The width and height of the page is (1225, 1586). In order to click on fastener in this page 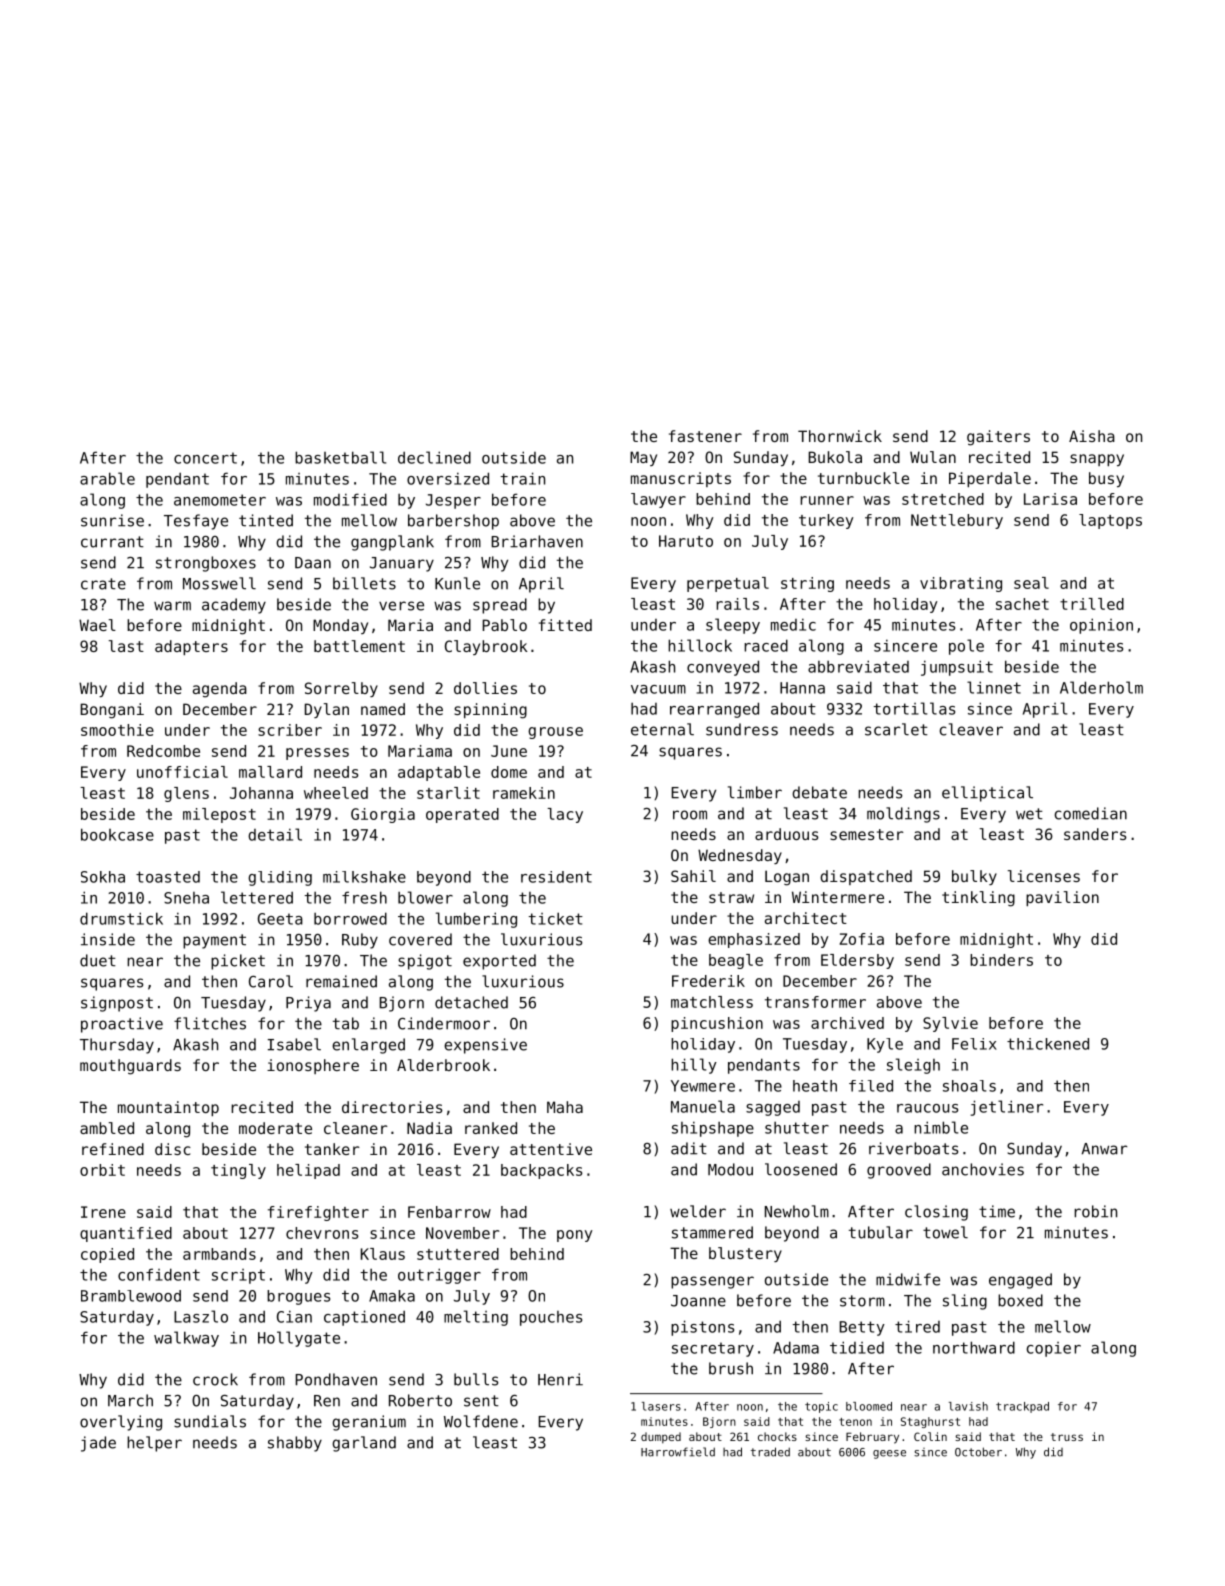, I will do `click(705, 436)`.
